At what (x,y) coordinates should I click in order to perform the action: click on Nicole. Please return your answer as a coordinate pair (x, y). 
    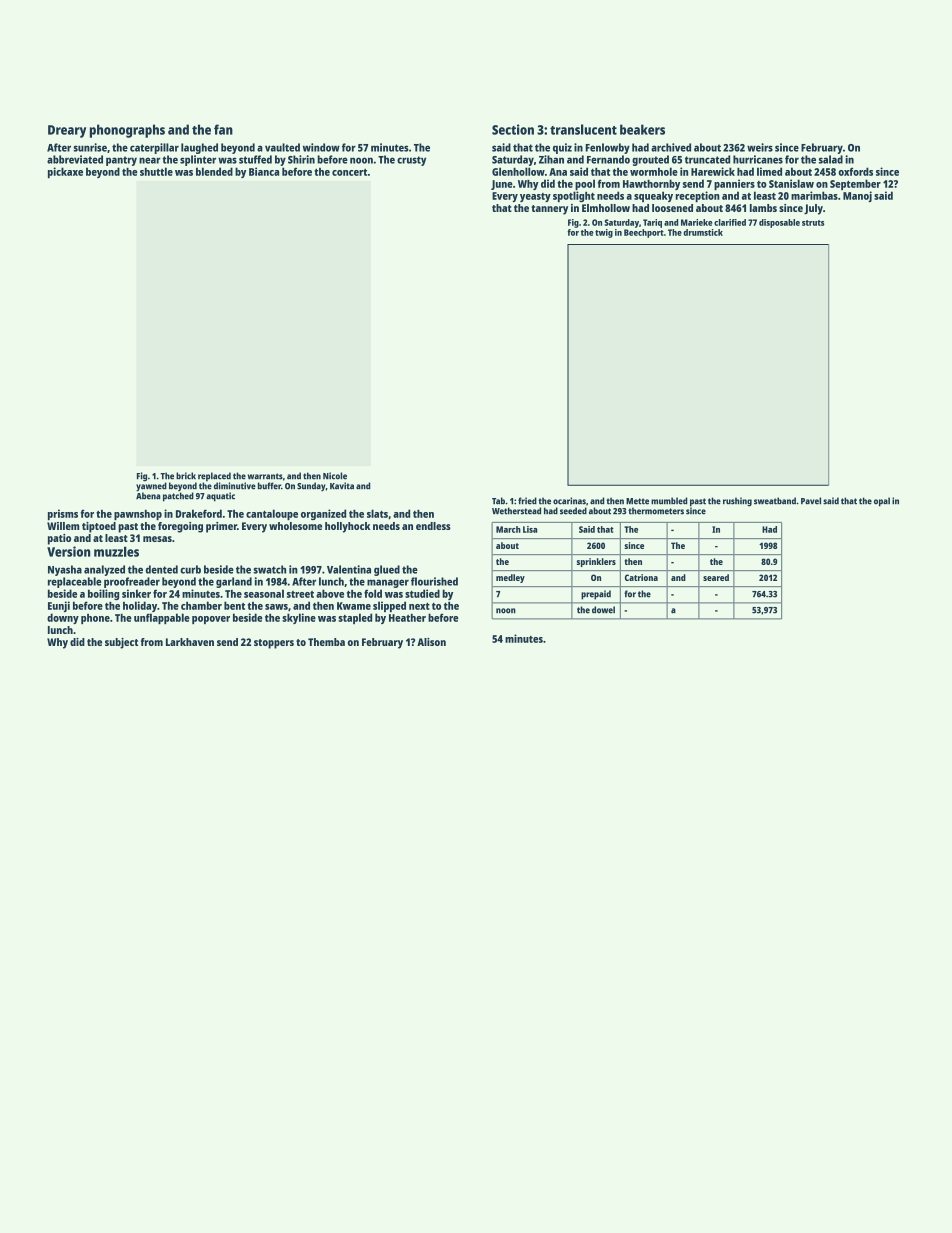
    Looking at the image, I should click on (335, 476).
